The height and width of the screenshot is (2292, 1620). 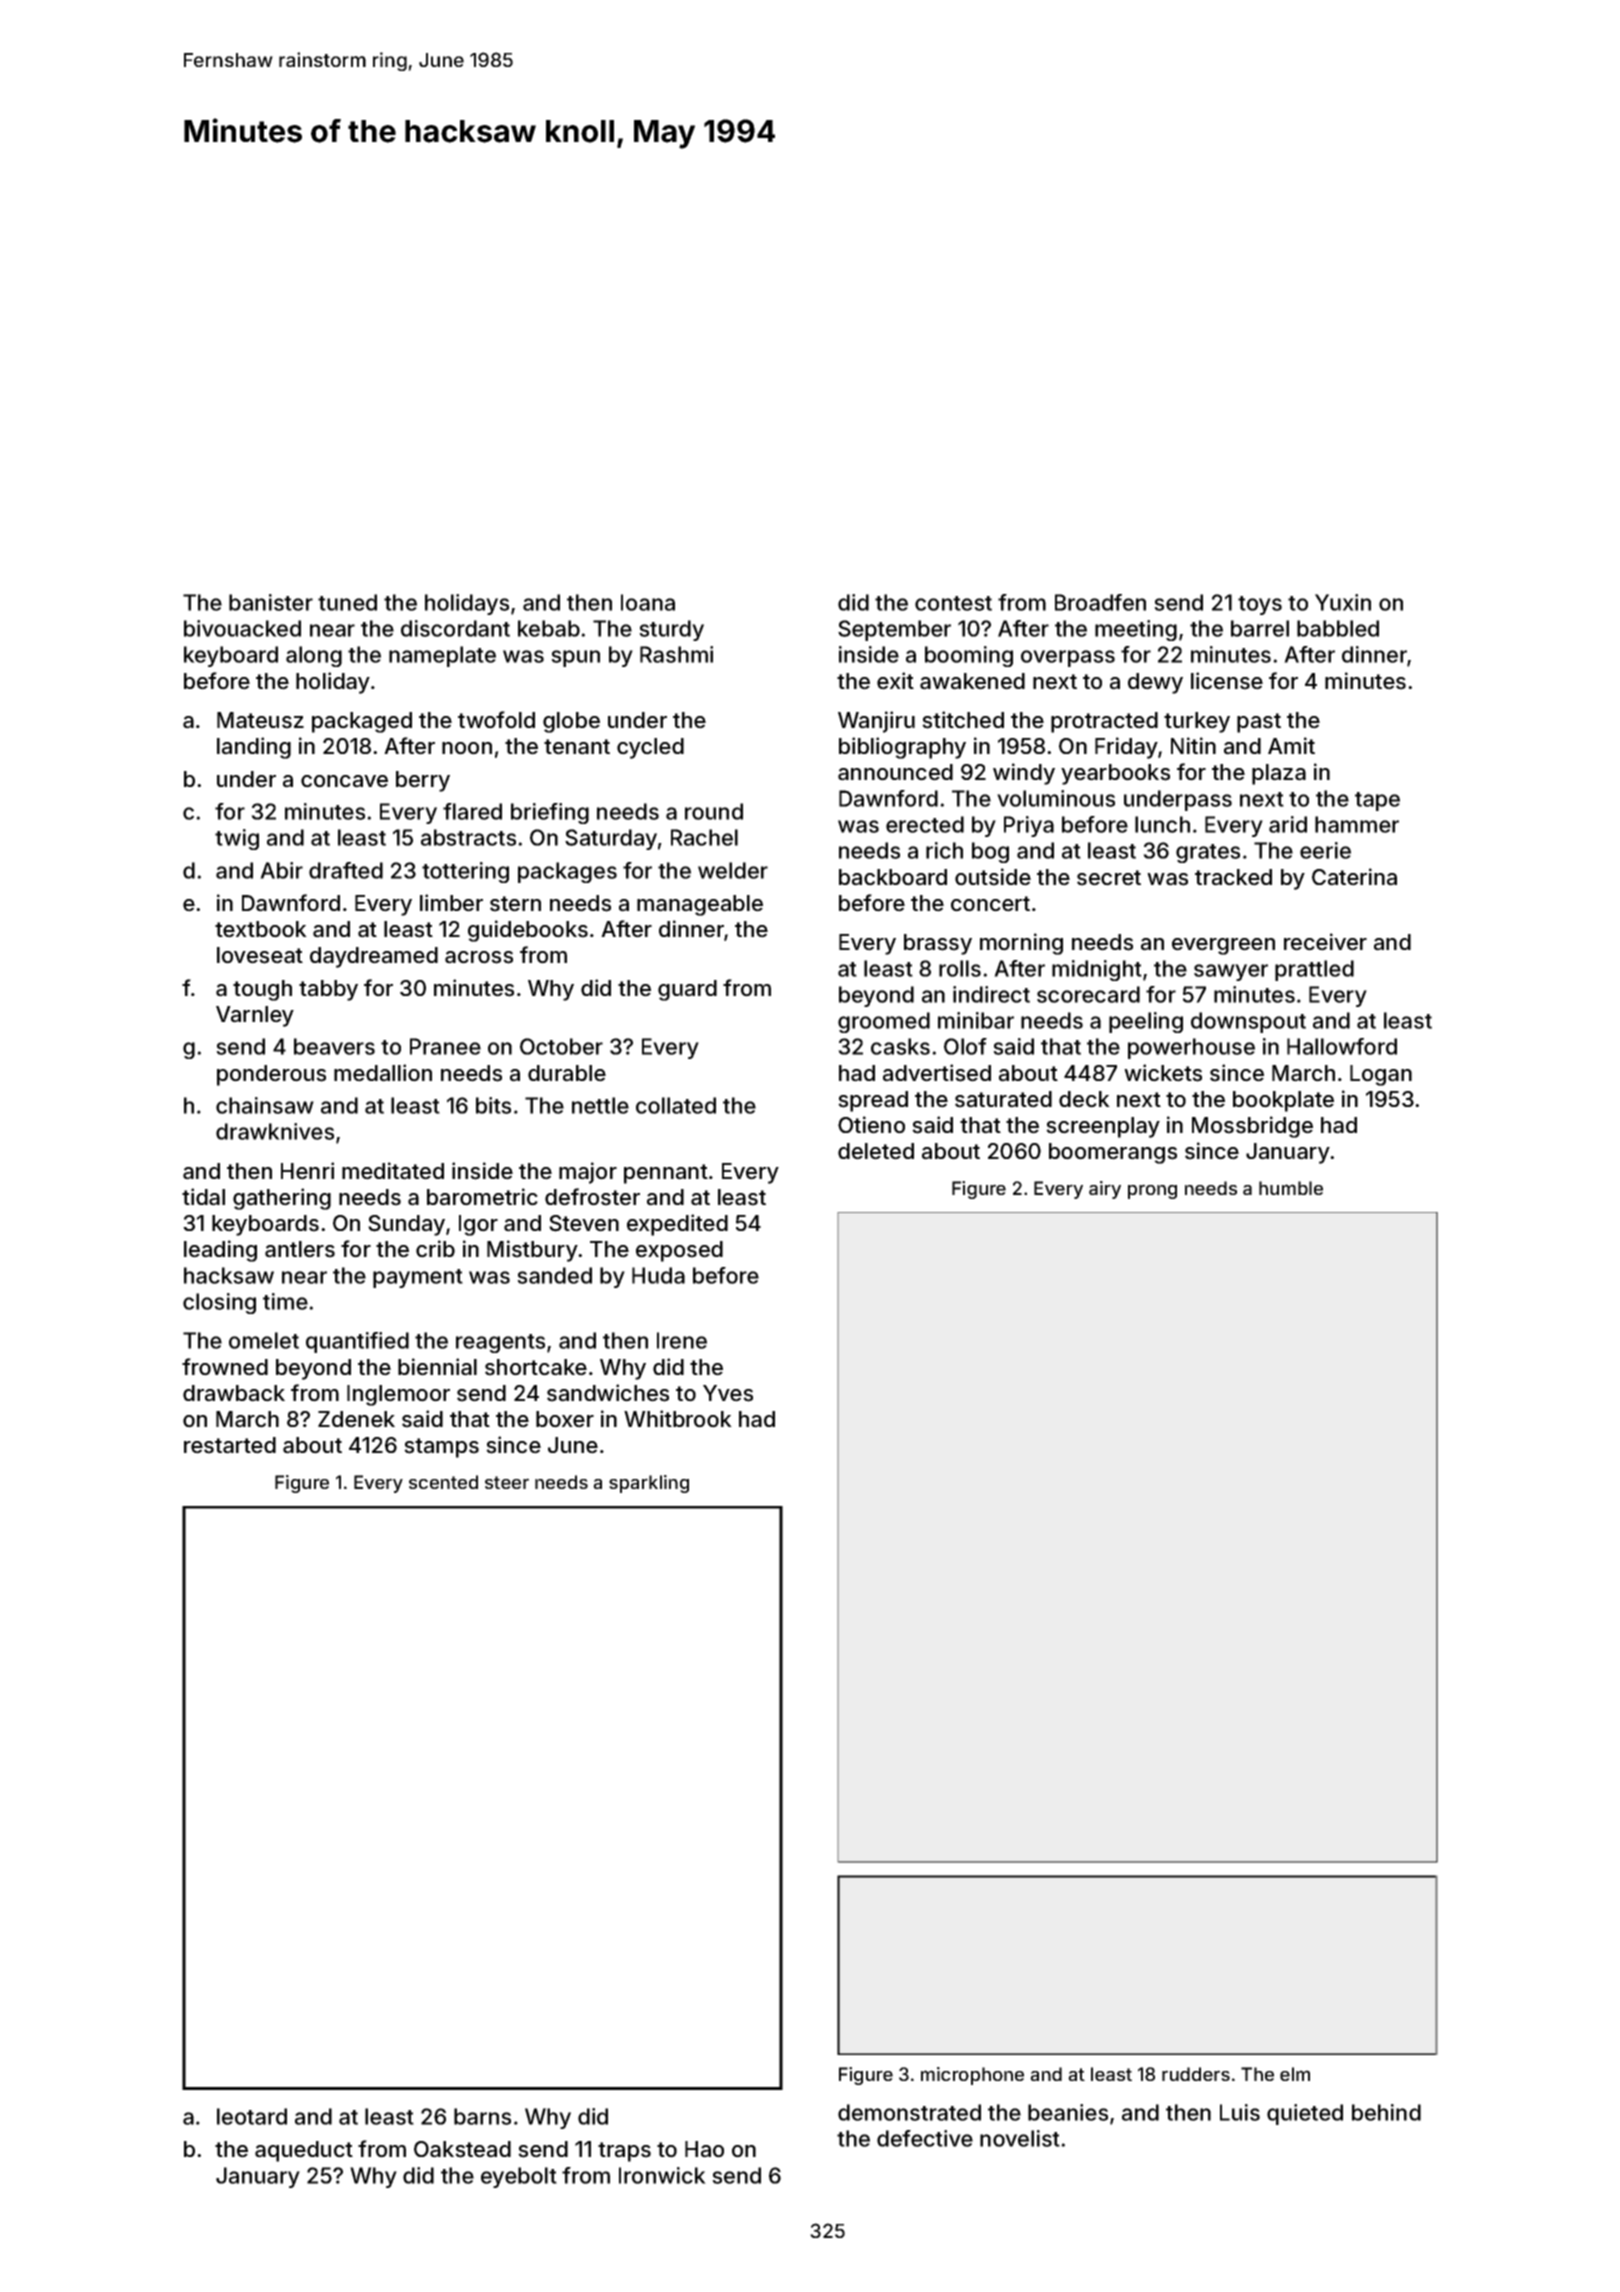 I want to click on minibar, so click(x=976, y=1020).
